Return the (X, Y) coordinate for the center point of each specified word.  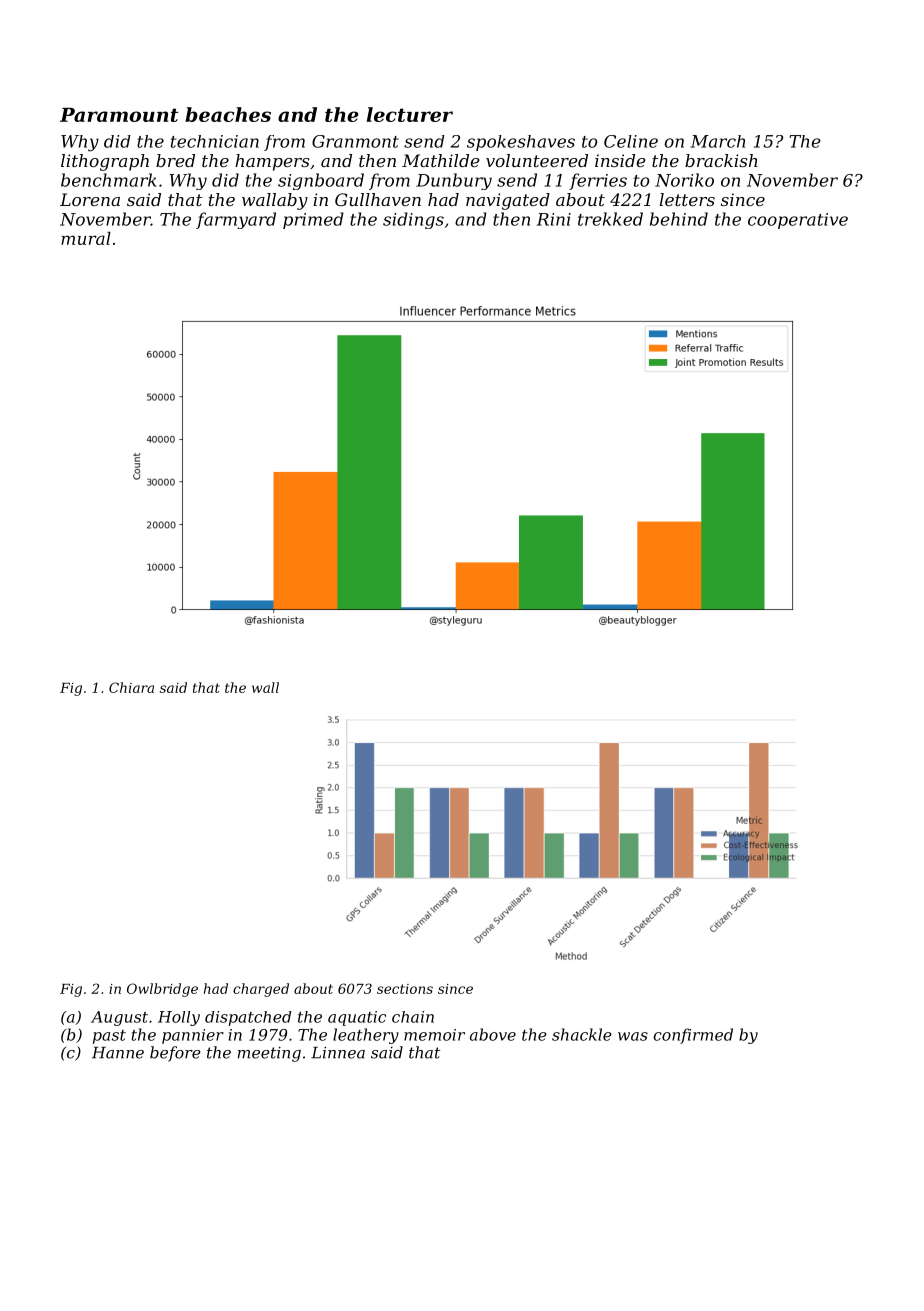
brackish (721, 160)
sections (405, 989)
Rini (554, 219)
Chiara (131, 687)
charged (261, 990)
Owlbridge (162, 990)
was (633, 1036)
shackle (582, 1034)
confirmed (693, 1036)
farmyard (236, 220)
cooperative (798, 221)
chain (413, 1017)
